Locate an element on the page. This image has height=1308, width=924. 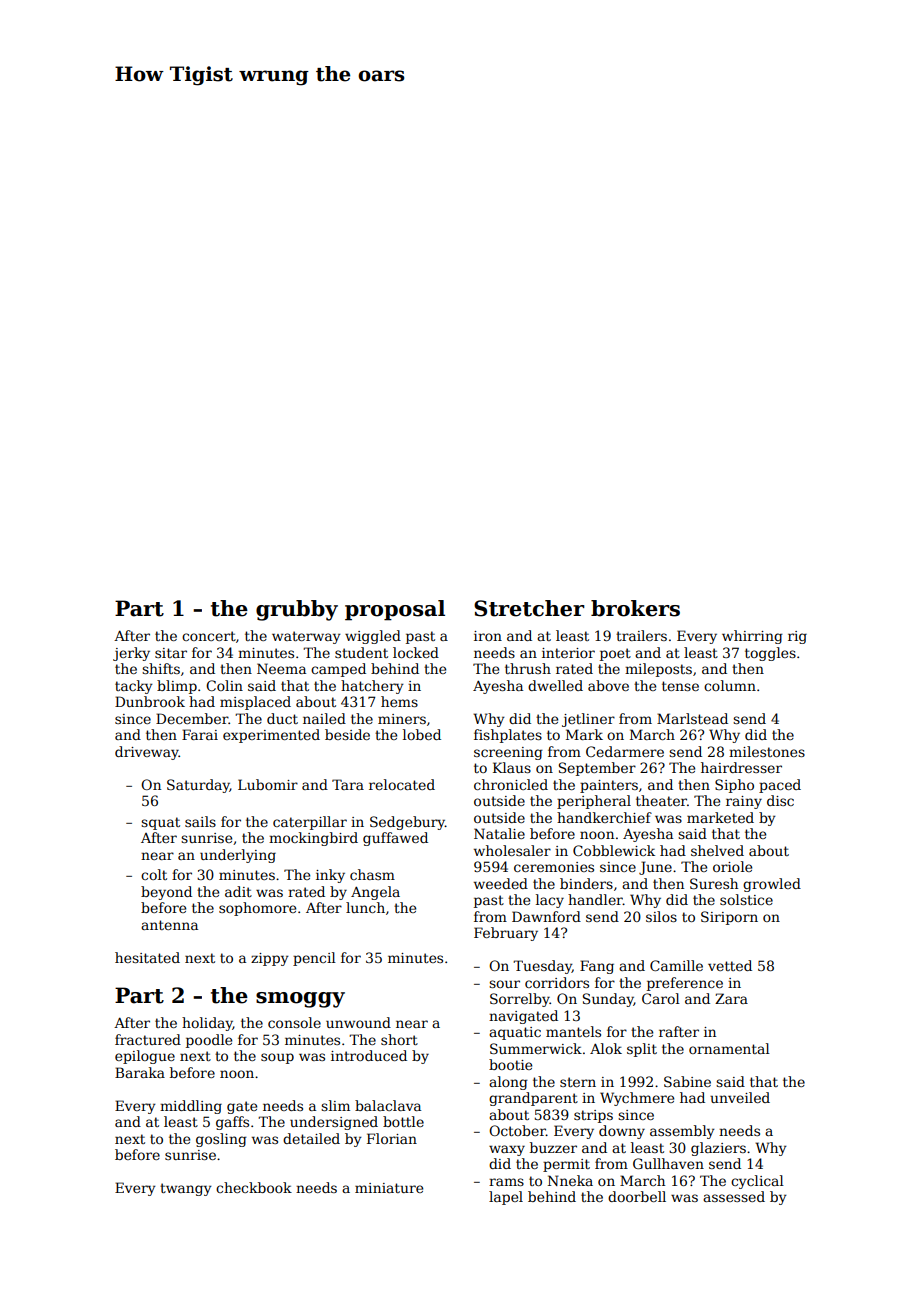
middling is located at coordinates (191, 1107).
